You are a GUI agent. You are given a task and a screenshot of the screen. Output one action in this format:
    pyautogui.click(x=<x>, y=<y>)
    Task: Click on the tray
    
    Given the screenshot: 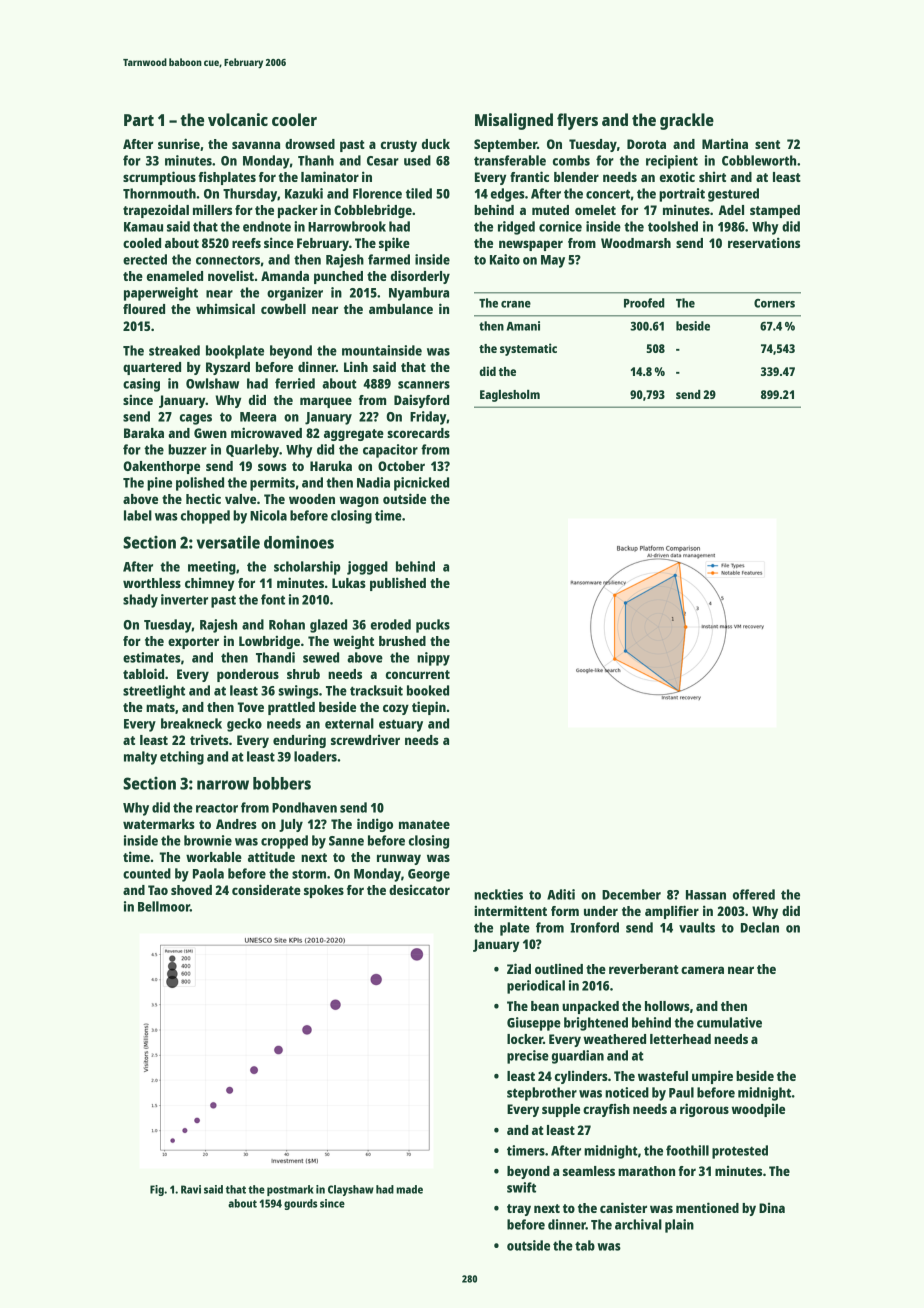 What is the action you would take?
    pyautogui.click(x=519, y=1210)
